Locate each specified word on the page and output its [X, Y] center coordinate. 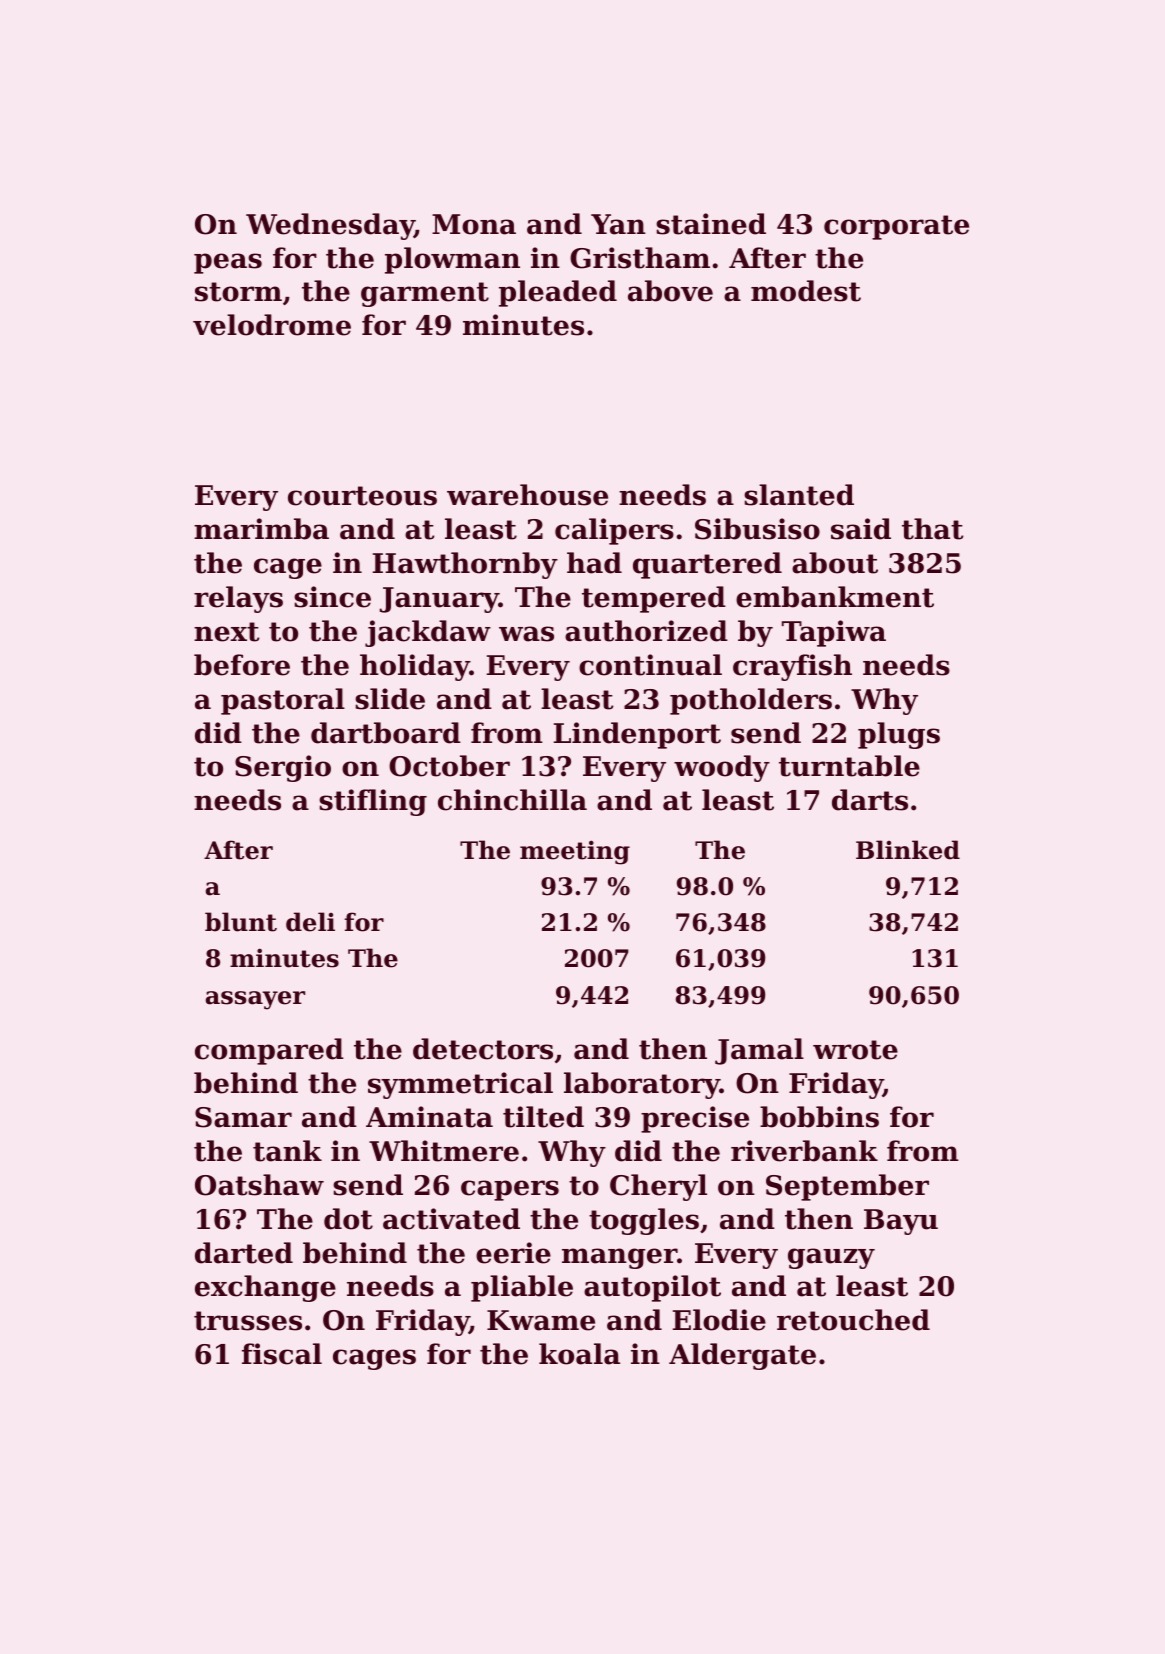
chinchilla [512, 800]
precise [695, 1119]
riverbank [804, 1151]
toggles [644, 1221]
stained [711, 224]
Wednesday [330, 226]
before [242, 665]
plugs [899, 735]
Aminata [429, 1117]
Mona [474, 224]
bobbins [819, 1117]
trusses [248, 1321]
